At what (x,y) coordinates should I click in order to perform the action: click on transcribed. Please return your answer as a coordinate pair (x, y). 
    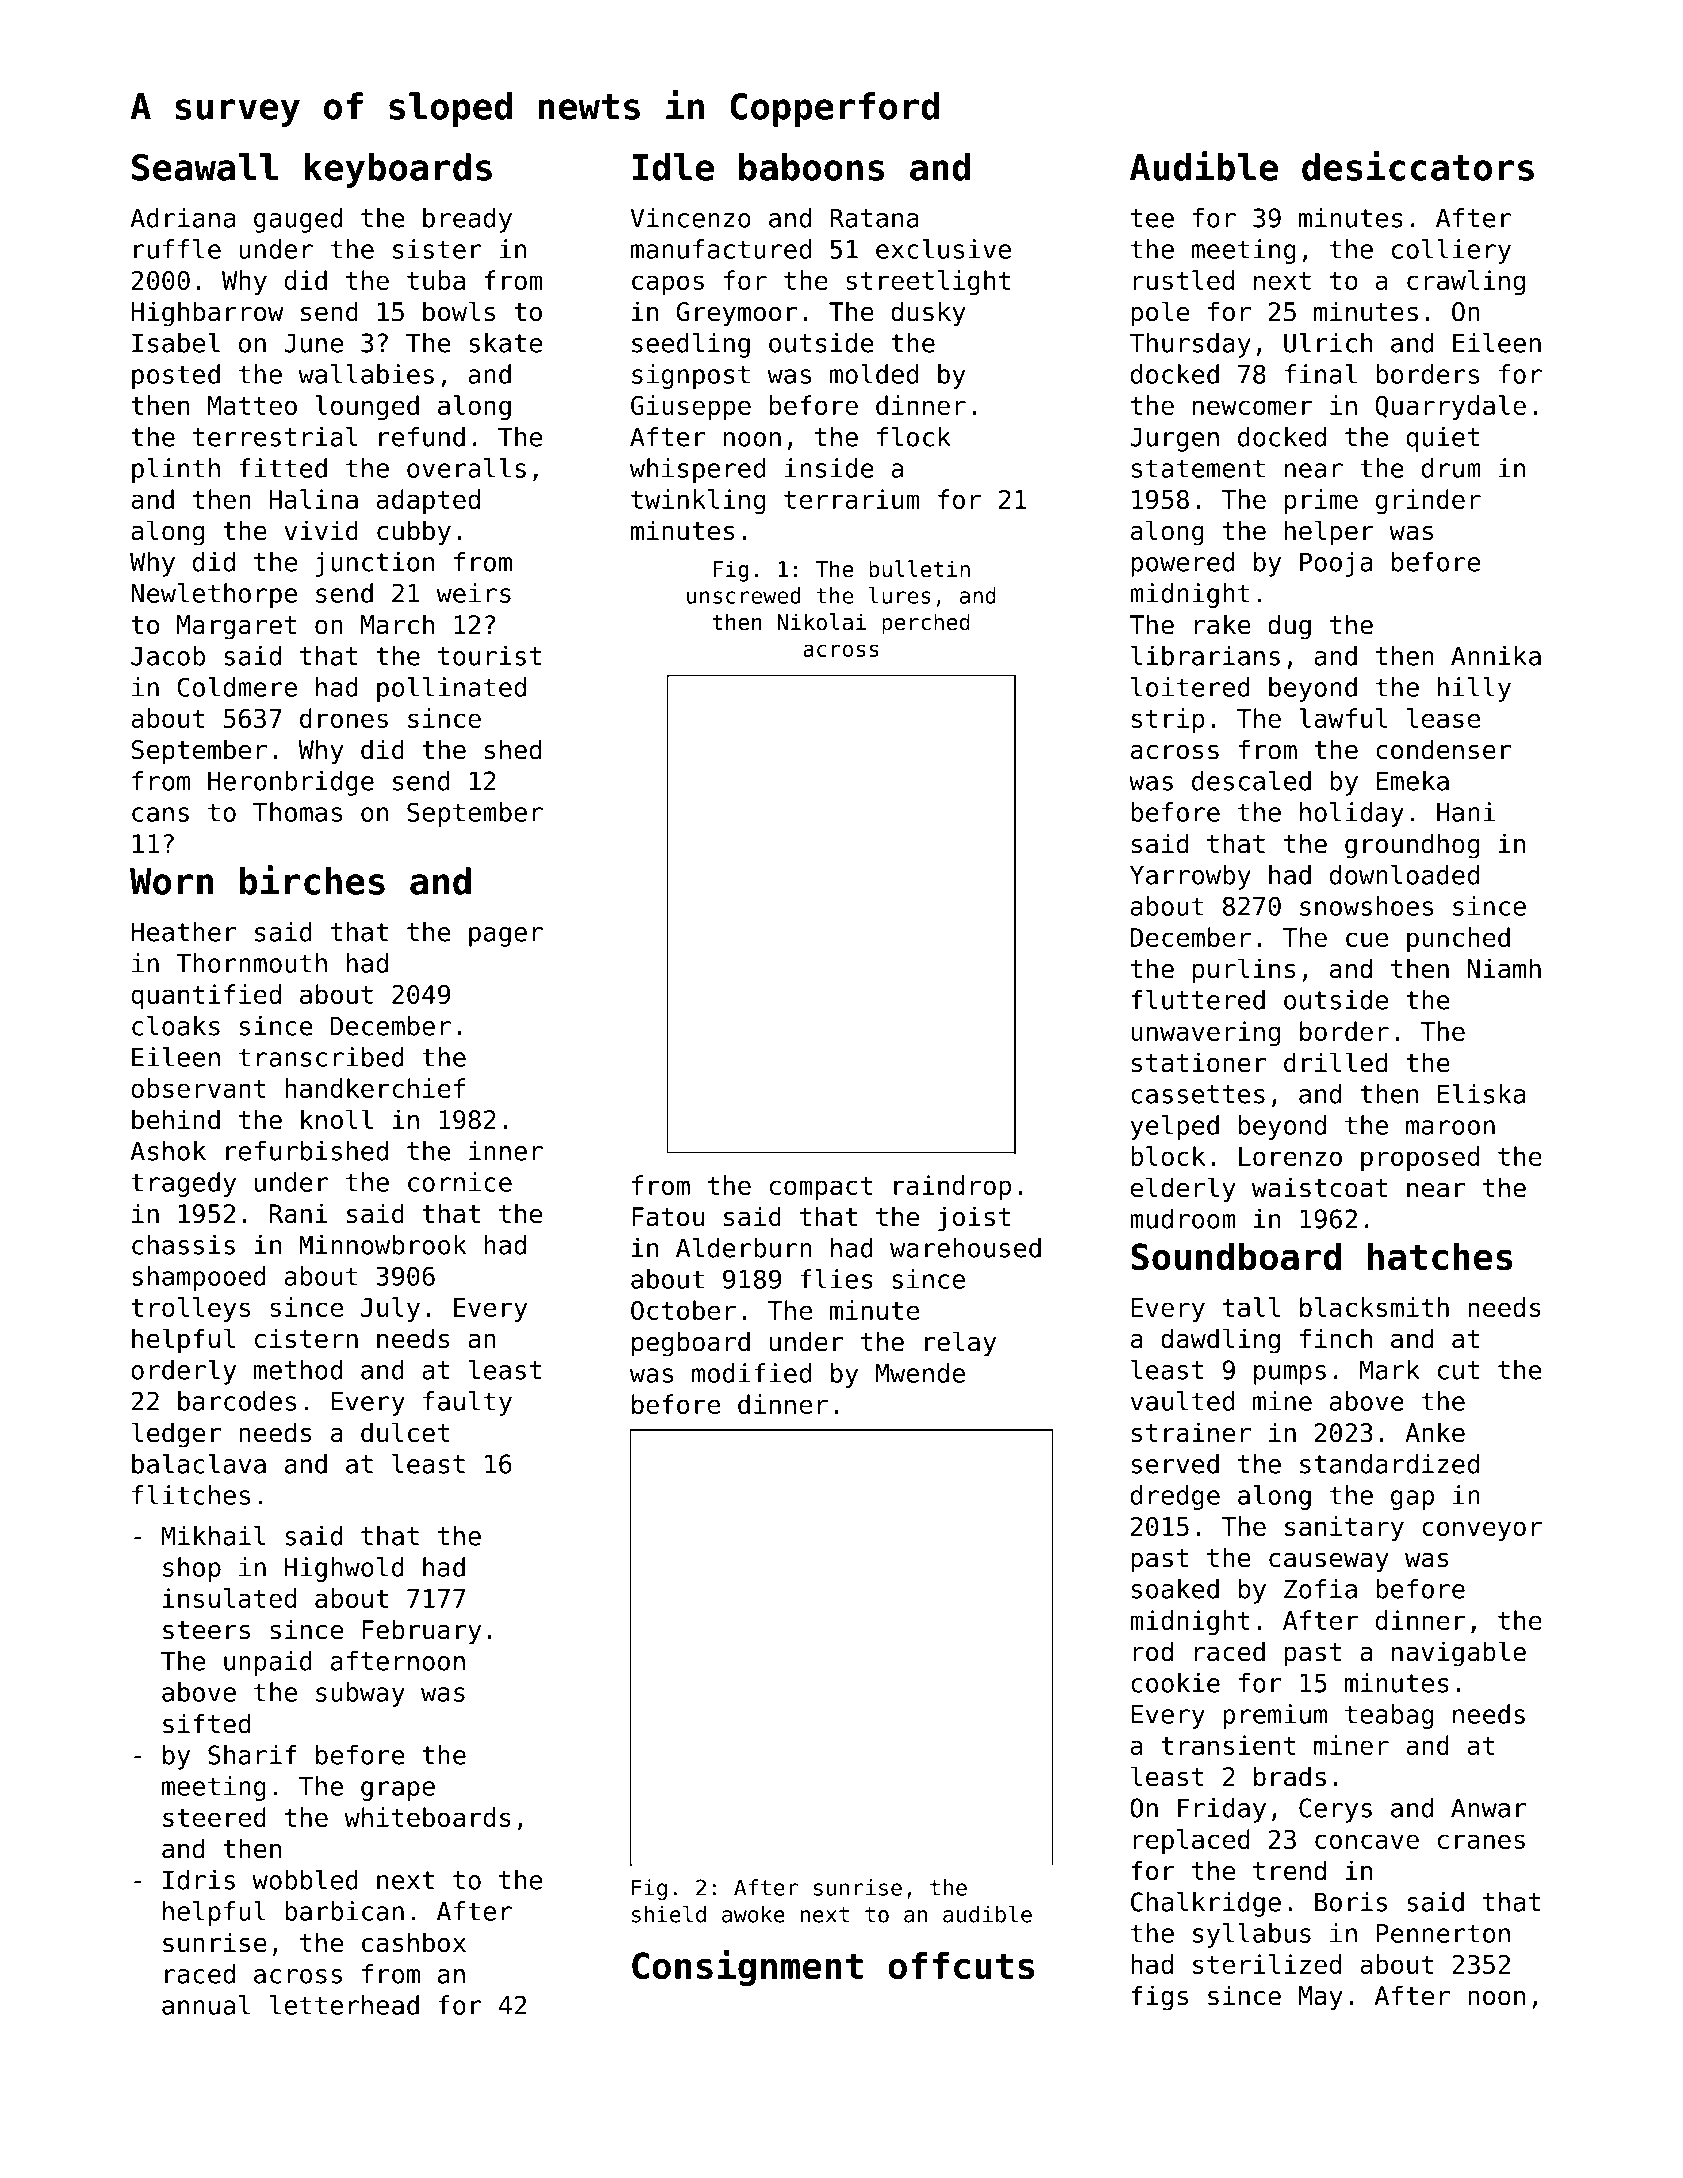
    Looking at the image, I should click on (321, 1057).
